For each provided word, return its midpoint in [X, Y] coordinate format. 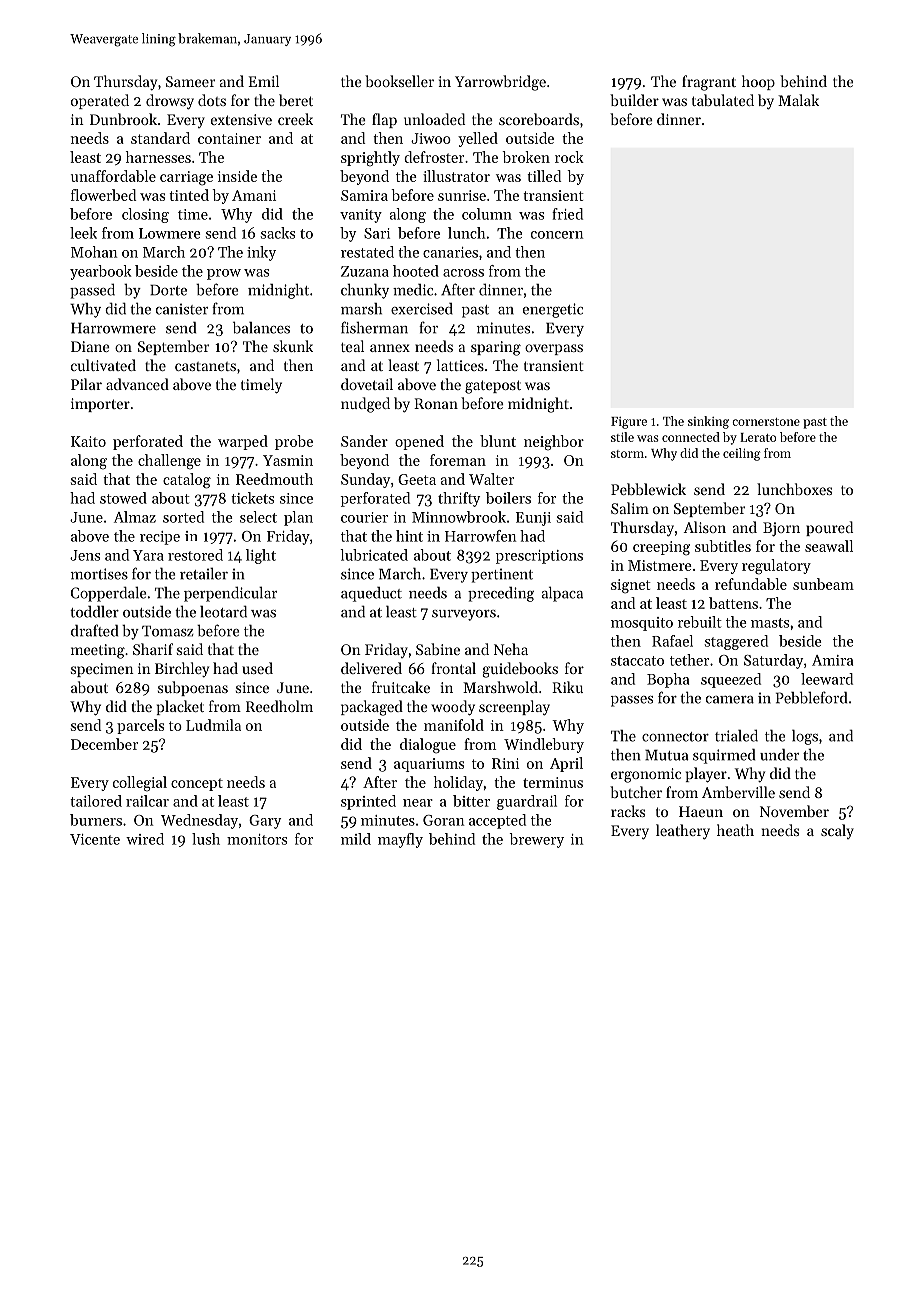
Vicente [95, 839]
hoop [758, 82]
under [779, 755]
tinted [189, 195]
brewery [536, 840]
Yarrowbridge [500, 83]
